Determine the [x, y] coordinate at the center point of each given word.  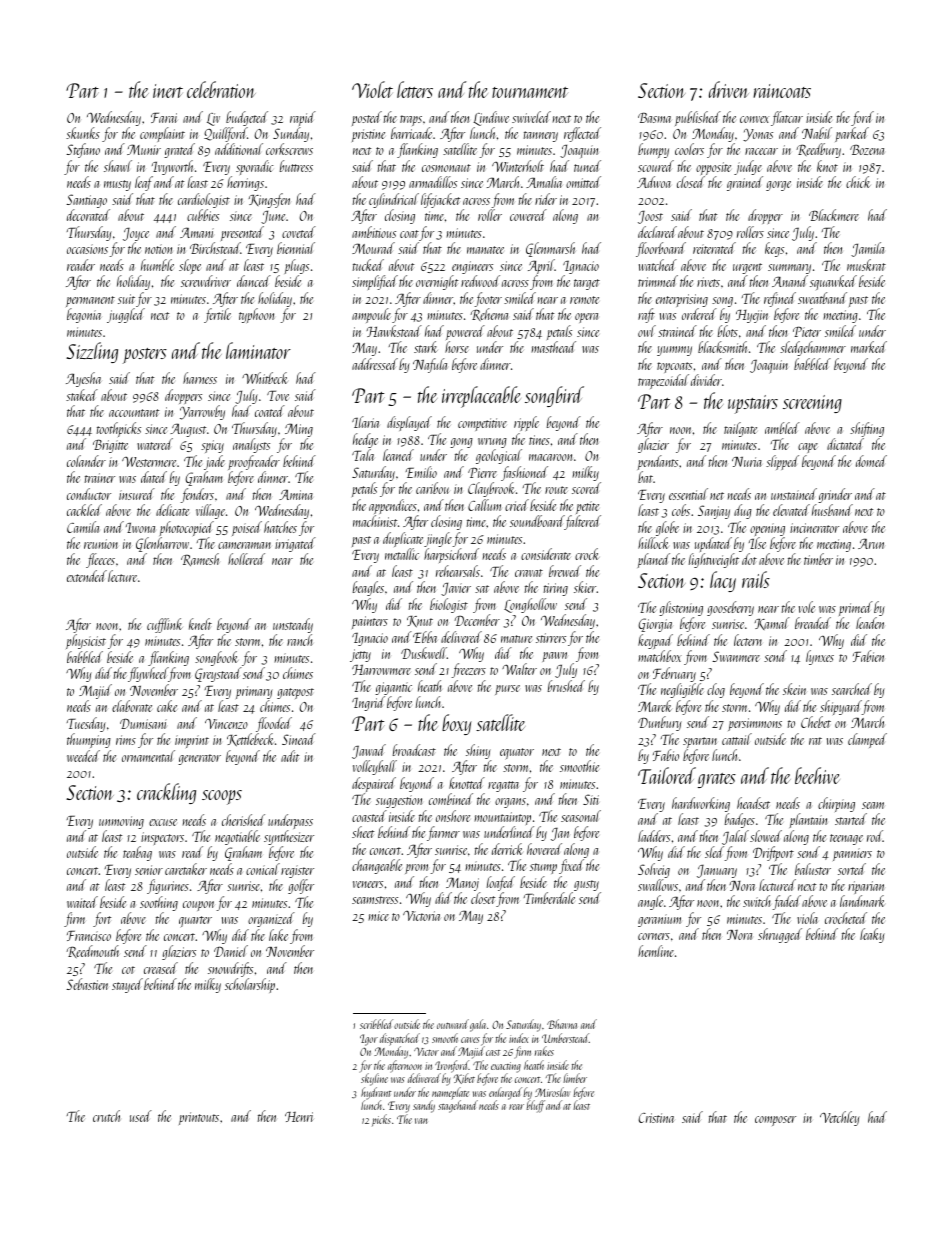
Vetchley [840, 1118]
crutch [106, 1116]
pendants [657, 462]
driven [729, 89]
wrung [492, 443]
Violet [372, 89]
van [421, 1121]
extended [87, 576]
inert [168, 91]
